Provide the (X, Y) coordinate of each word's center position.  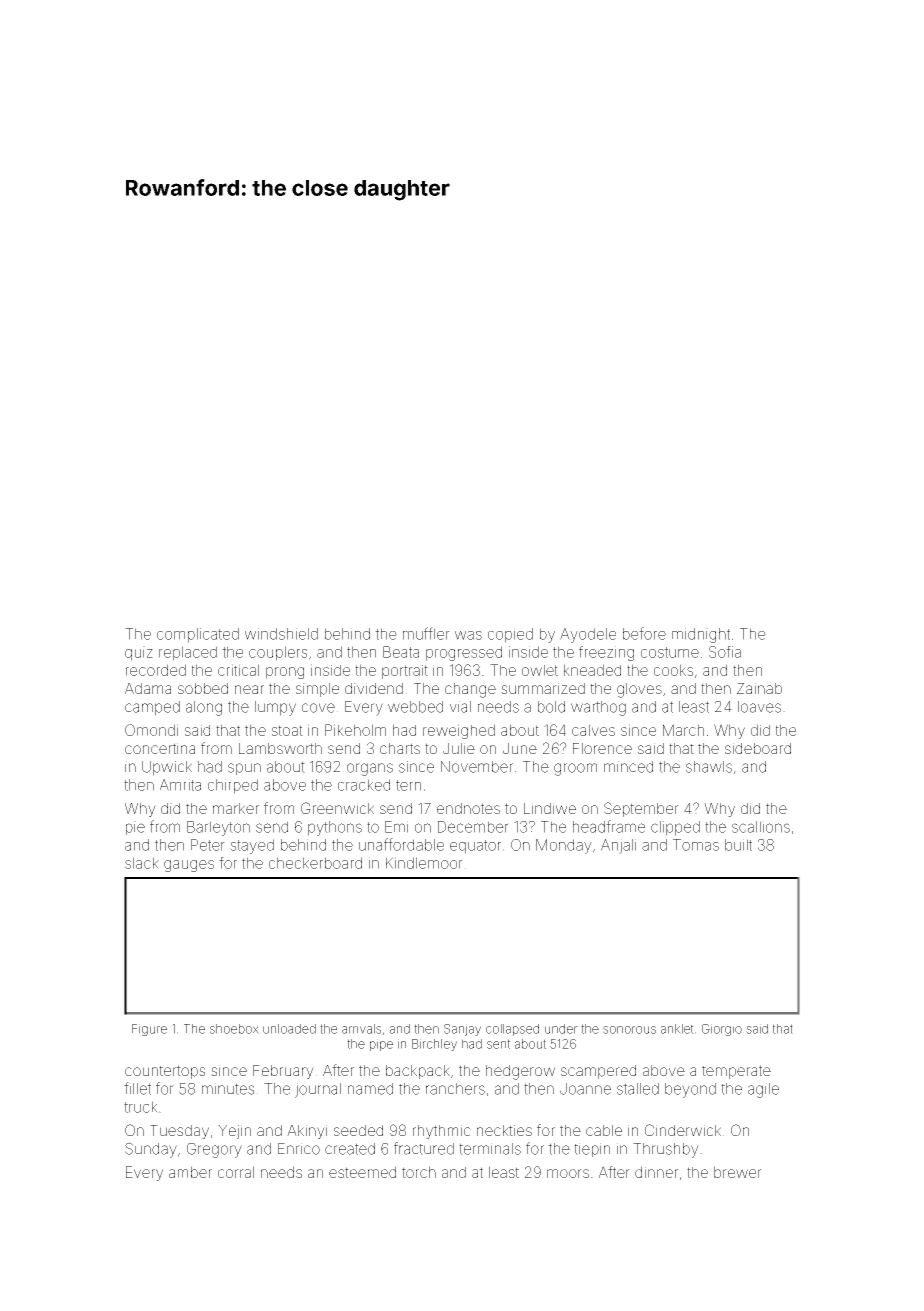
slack (142, 863)
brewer (738, 1172)
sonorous (629, 1030)
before (644, 633)
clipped (675, 828)
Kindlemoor (424, 863)
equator (475, 847)
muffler (426, 633)
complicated (198, 635)
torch (419, 1172)
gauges (189, 866)
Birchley (434, 1045)
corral (236, 1172)
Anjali (618, 846)
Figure (149, 1030)
